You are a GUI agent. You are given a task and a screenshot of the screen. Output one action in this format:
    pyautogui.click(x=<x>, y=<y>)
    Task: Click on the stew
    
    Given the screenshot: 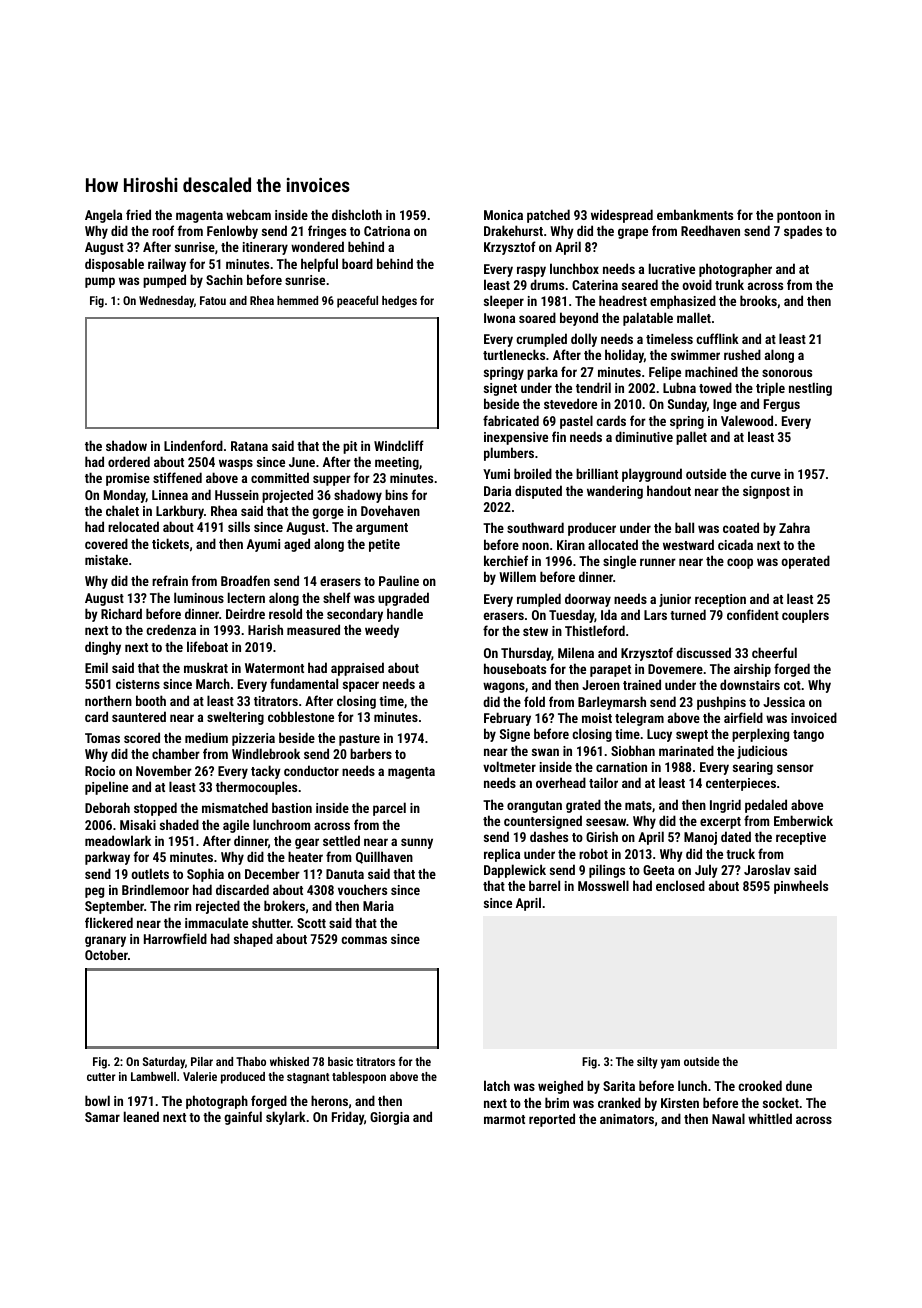 What is the action you would take?
    pyautogui.click(x=535, y=631)
